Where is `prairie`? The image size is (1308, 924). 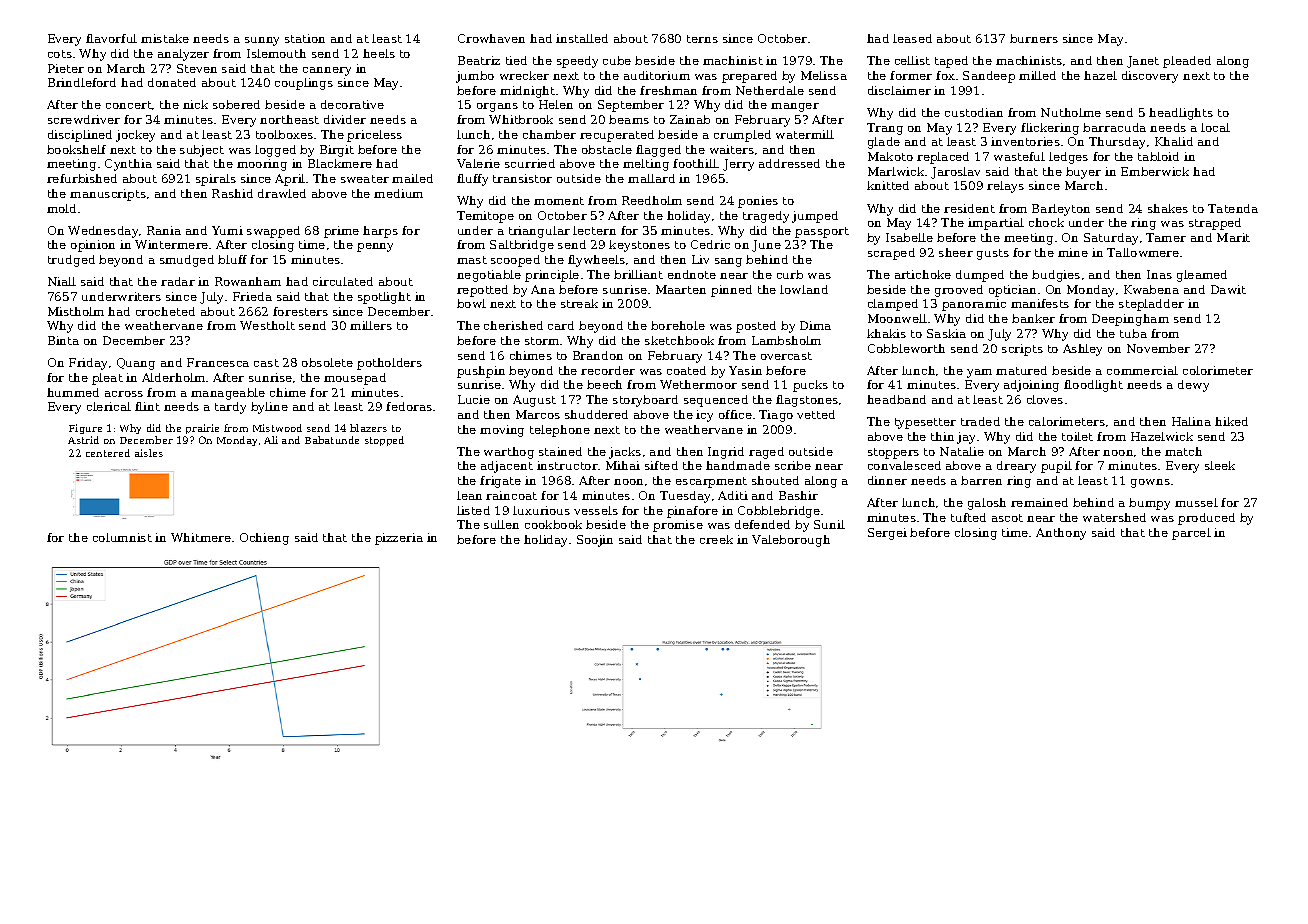 prairie is located at coordinates (202, 429).
